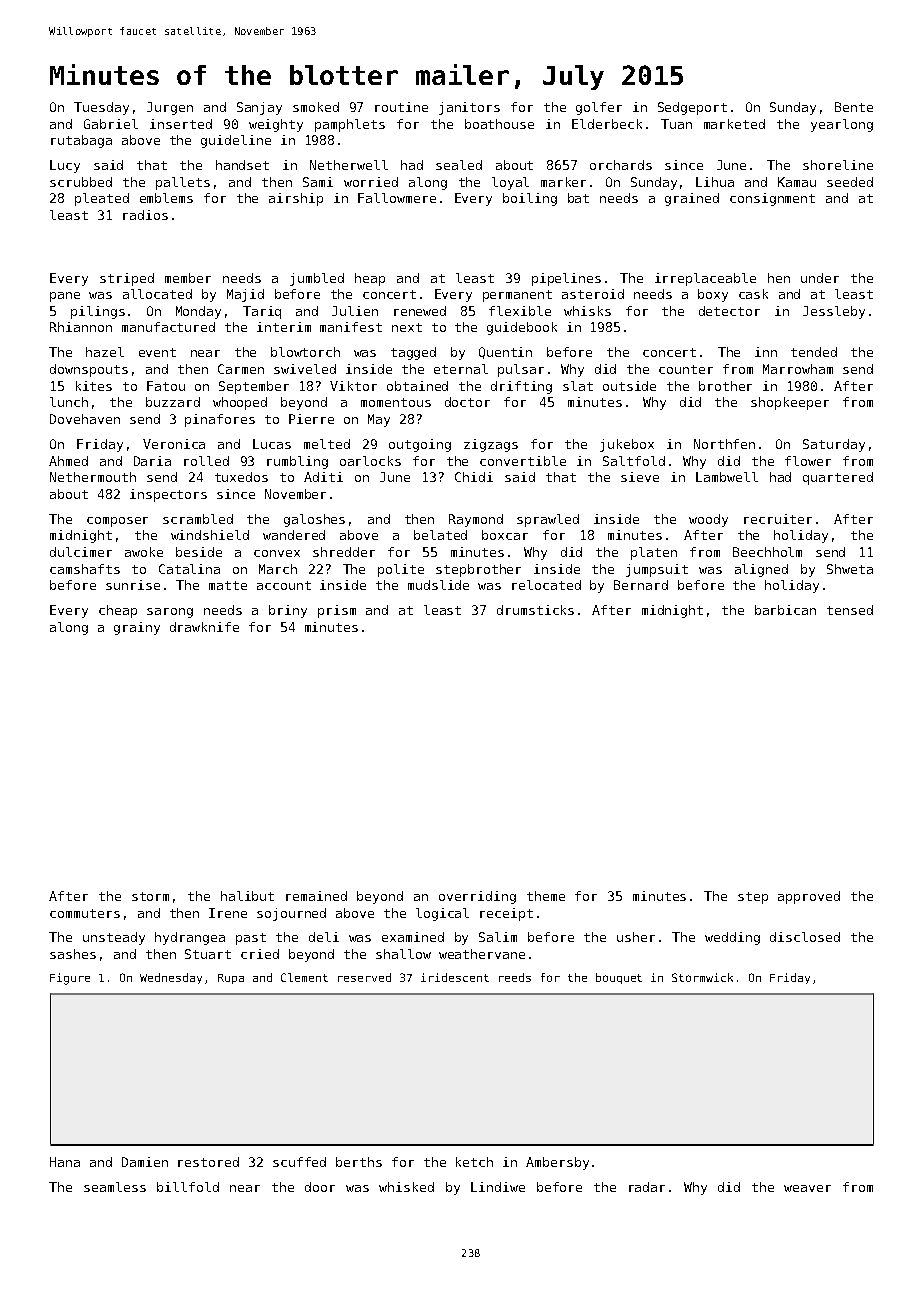 Image resolution: width=924 pixels, height=1308 pixels. What do you see at coordinates (546, 896) in the document?
I see `theme` at bounding box center [546, 896].
